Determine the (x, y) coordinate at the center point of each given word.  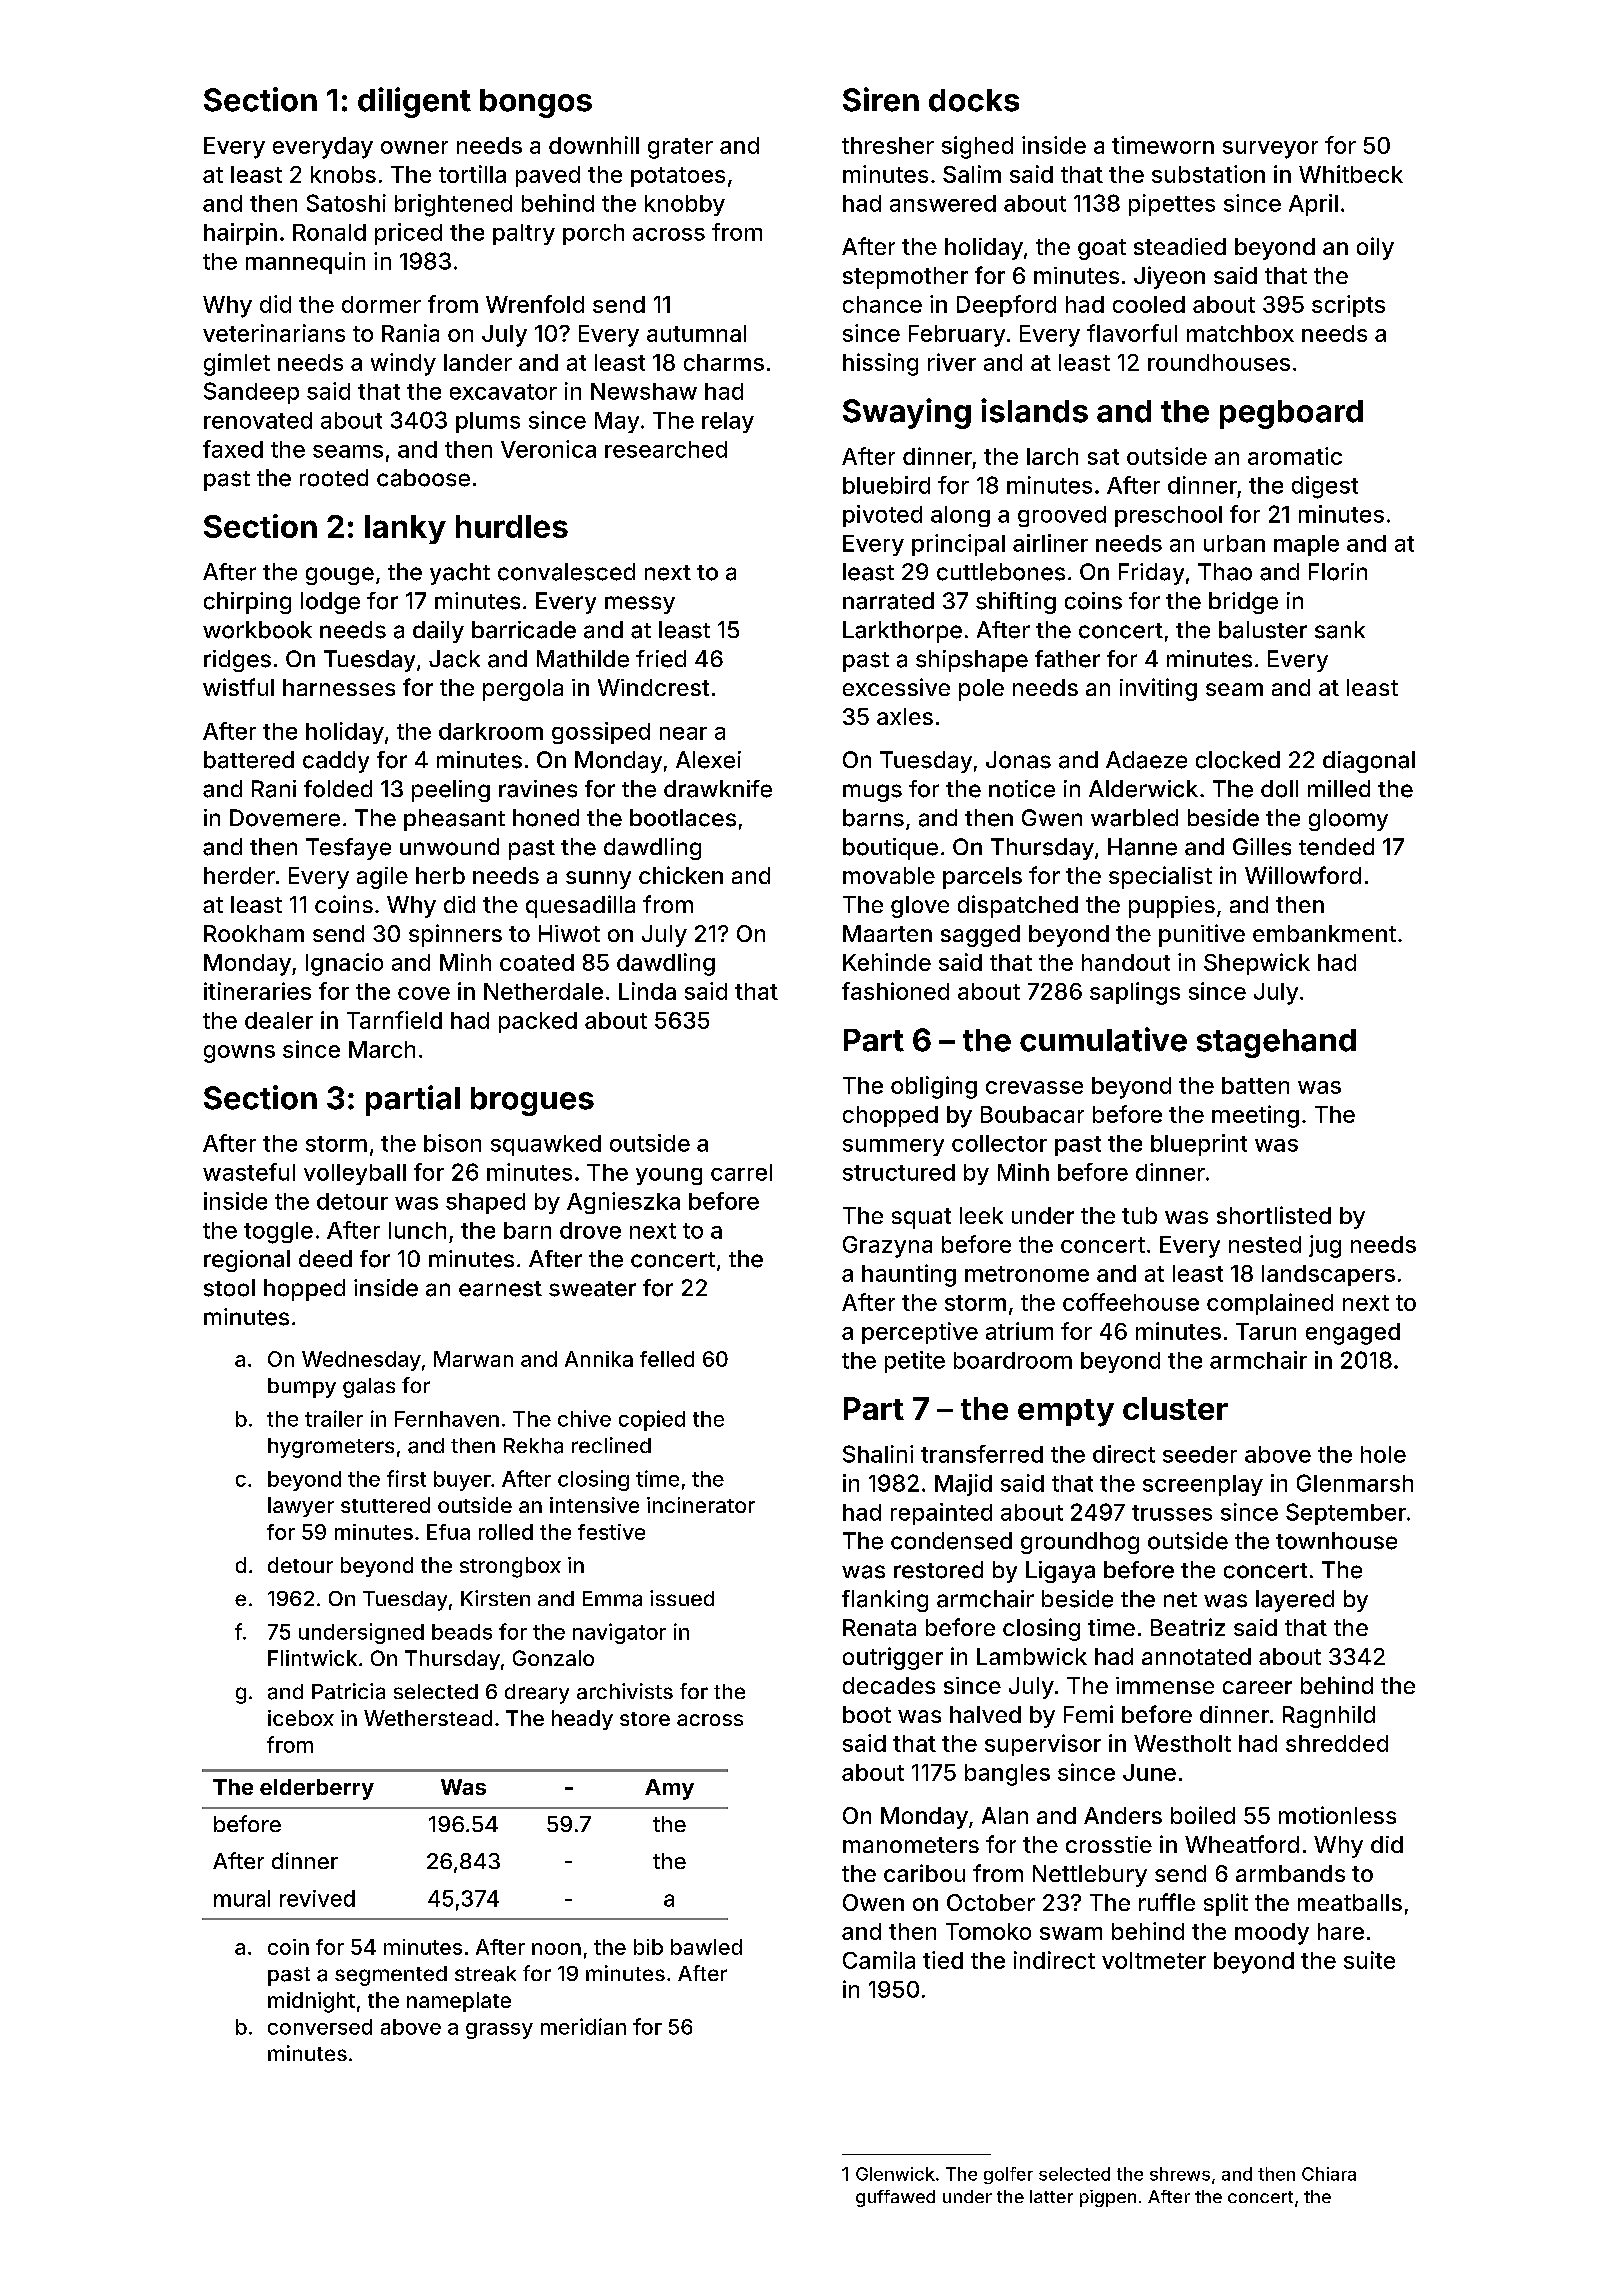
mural (242, 1898)
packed (538, 1022)
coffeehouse (1131, 1302)
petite (915, 1362)
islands (1034, 410)
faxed (233, 449)
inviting (1158, 689)
